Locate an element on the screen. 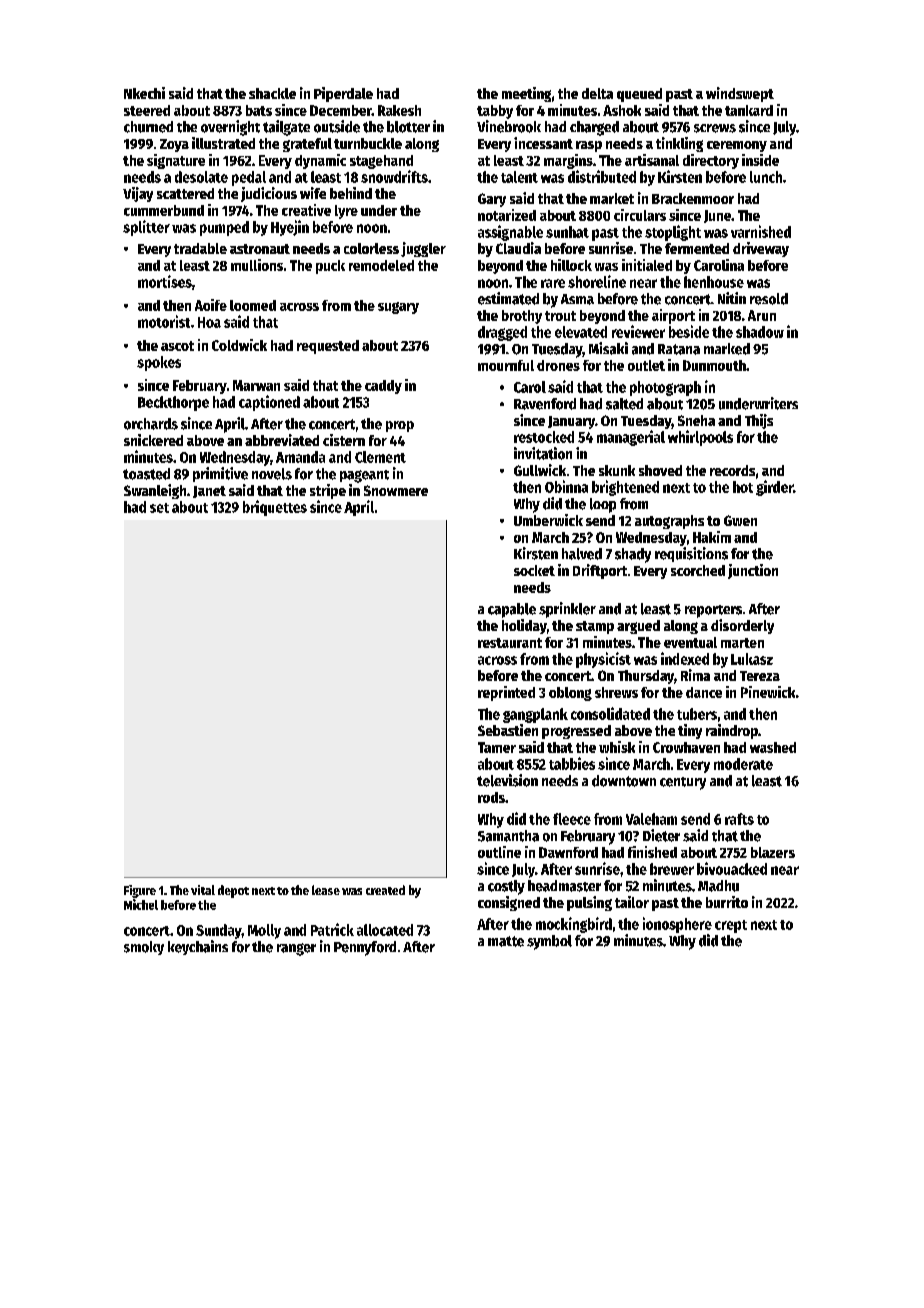 This screenshot has height=1308, width=924. smoky is located at coordinates (144, 948).
